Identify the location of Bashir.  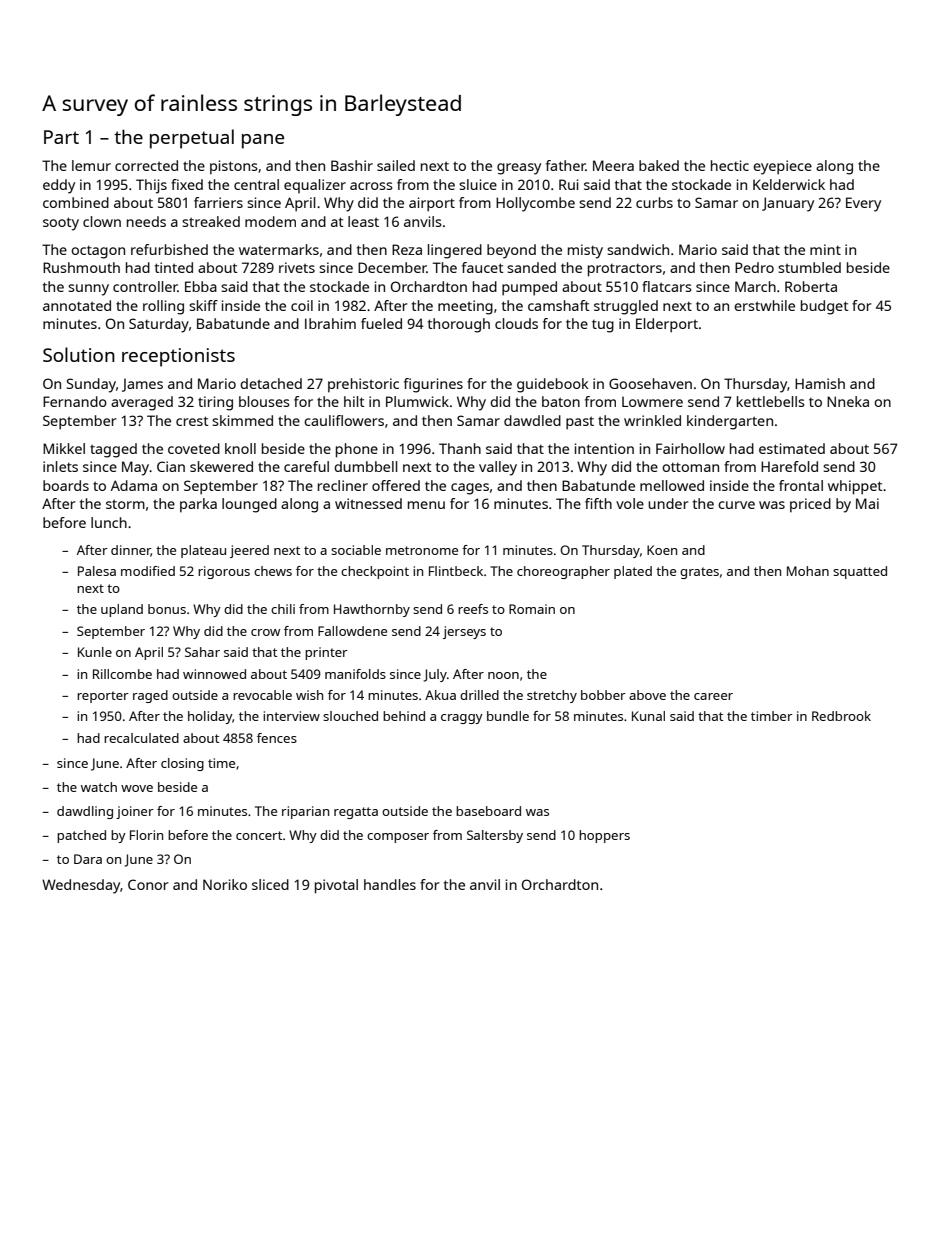
(352, 165).
